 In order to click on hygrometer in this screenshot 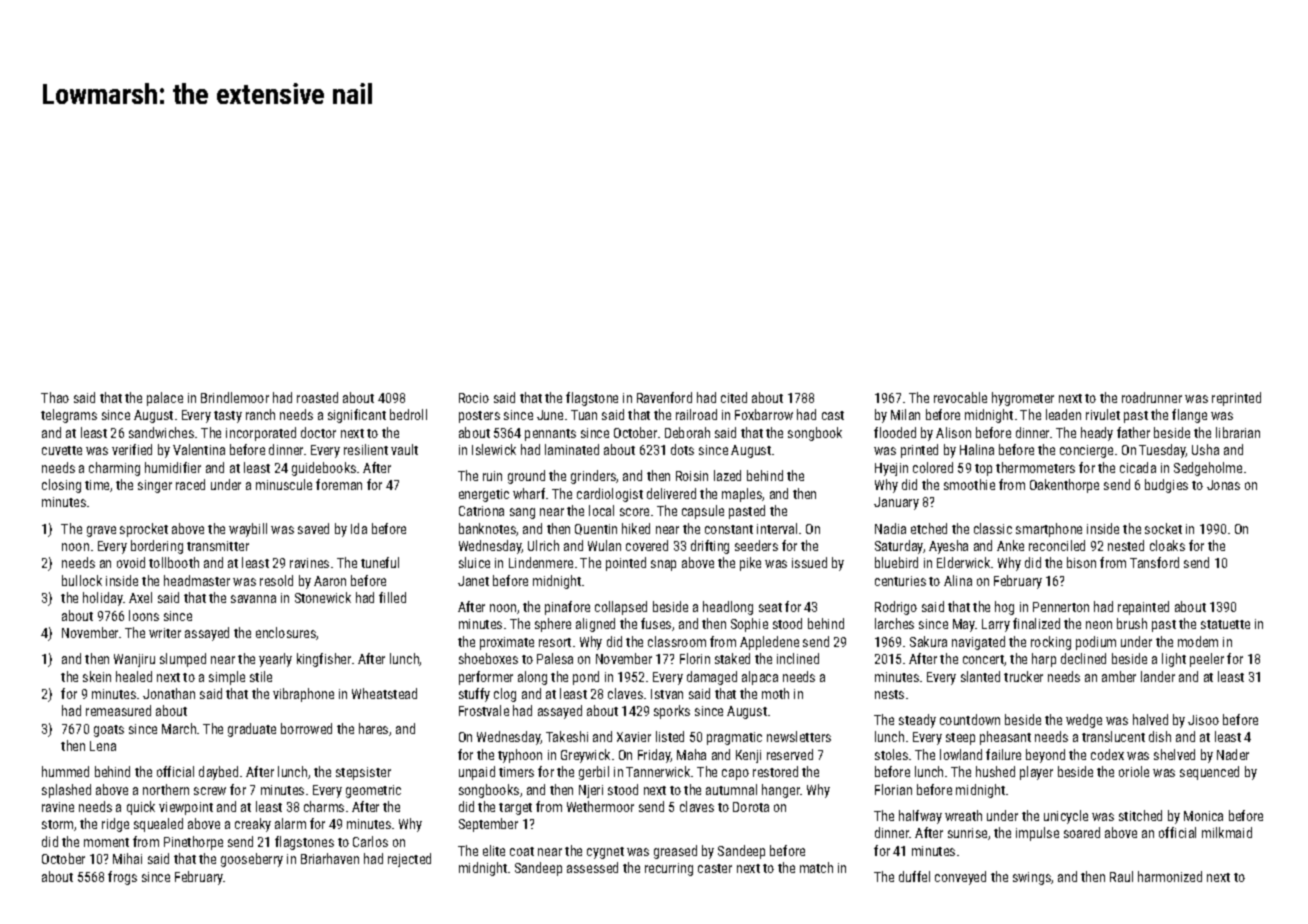, I will do `click(1023, 399)`.
